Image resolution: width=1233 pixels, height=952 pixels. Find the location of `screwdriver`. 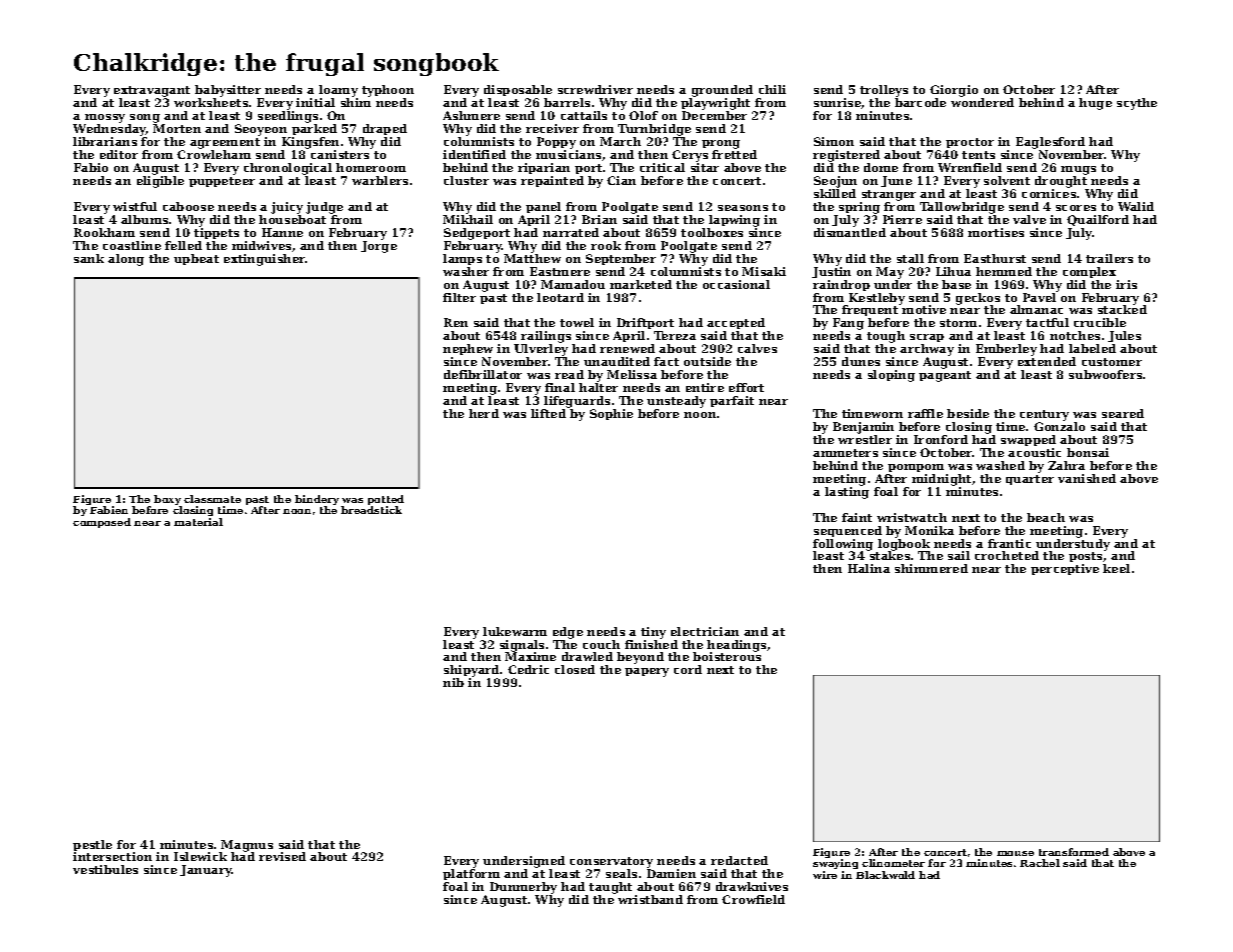

screwdriver is located at coordinates (595, 89).
